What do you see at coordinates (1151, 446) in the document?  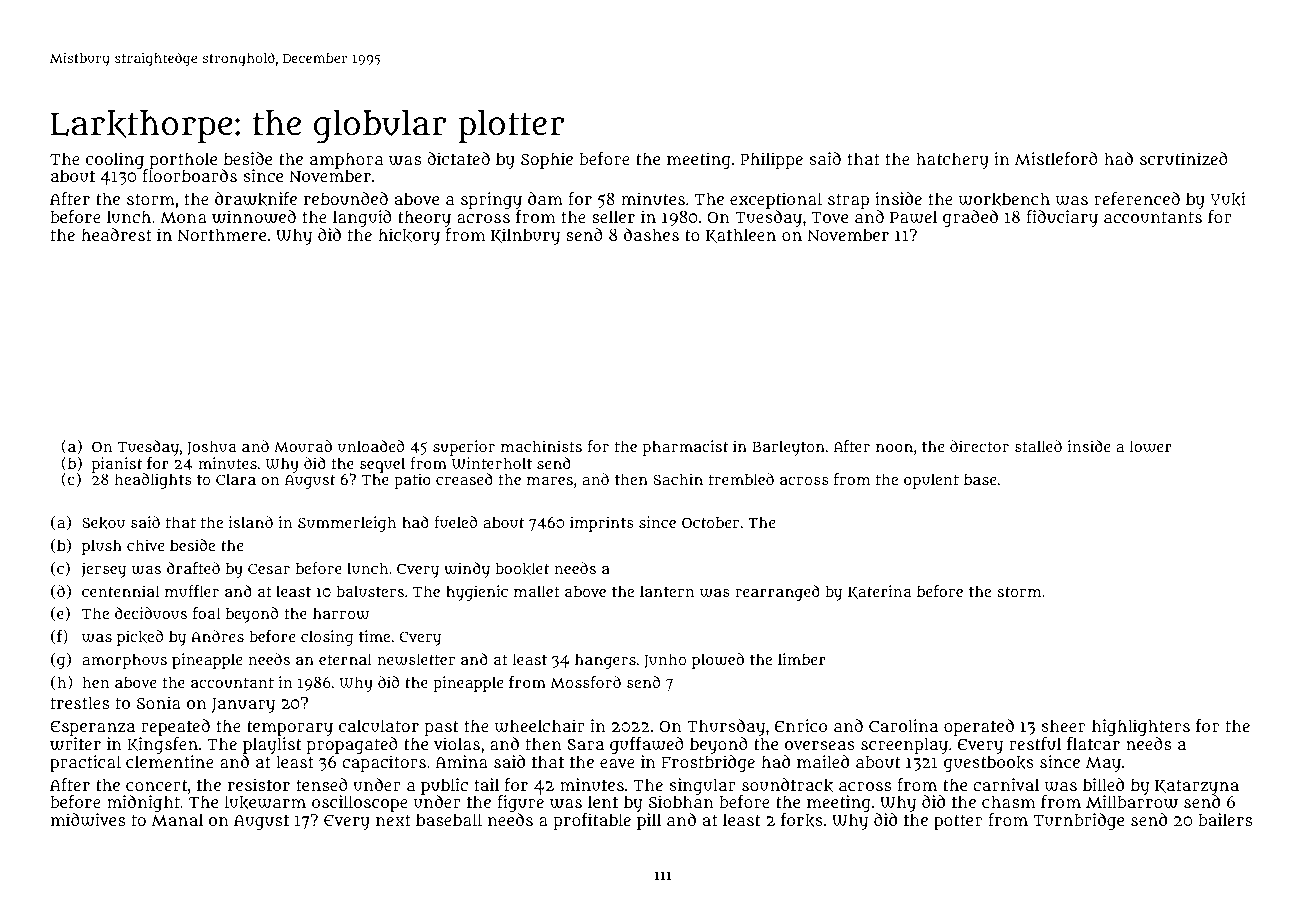 I see `lower` at bounding box center [1151, 446].
